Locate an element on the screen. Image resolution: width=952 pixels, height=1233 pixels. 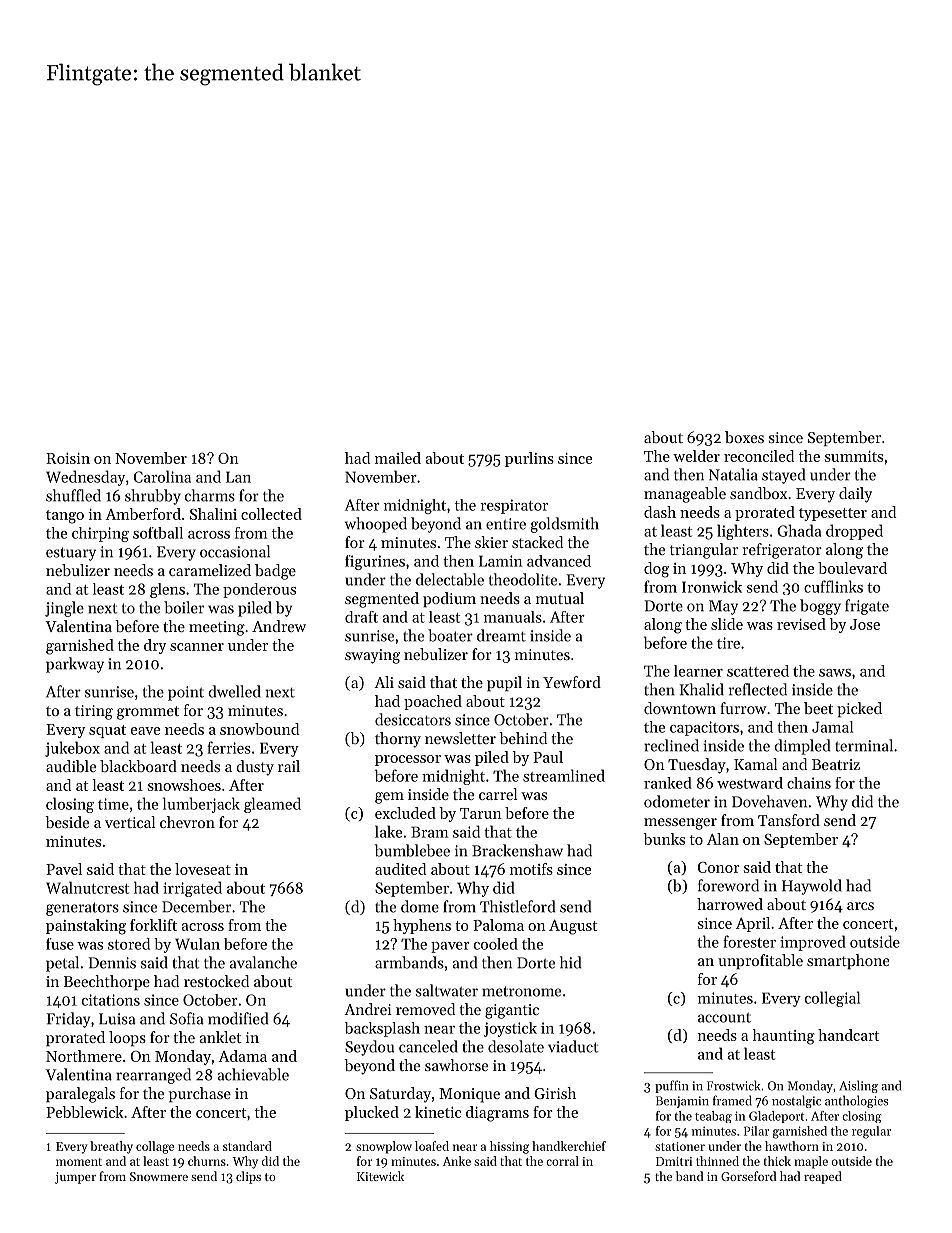
charms is located at coordinates (210, 495).
